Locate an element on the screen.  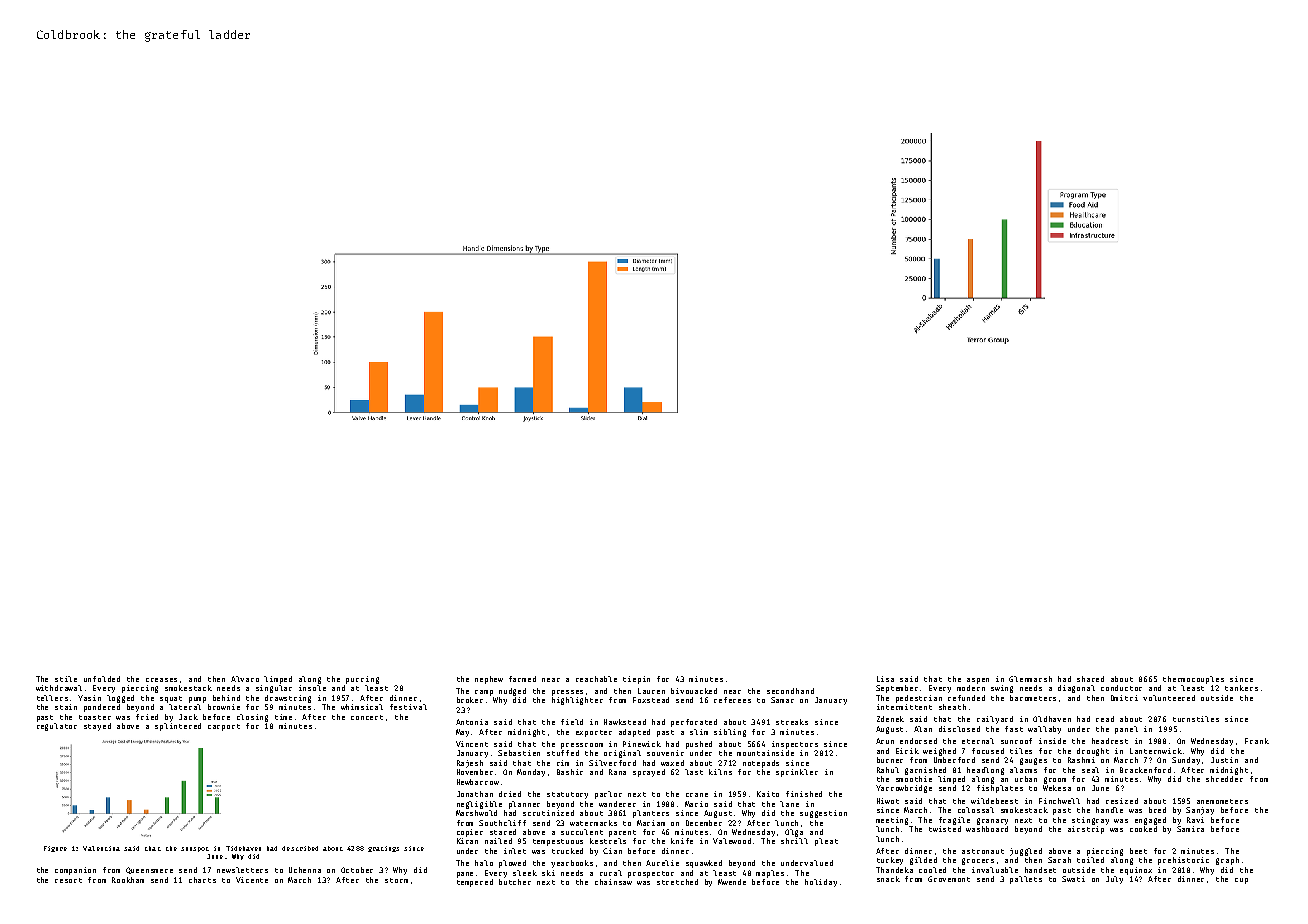
farmed is located at coordinates (522, 679).
